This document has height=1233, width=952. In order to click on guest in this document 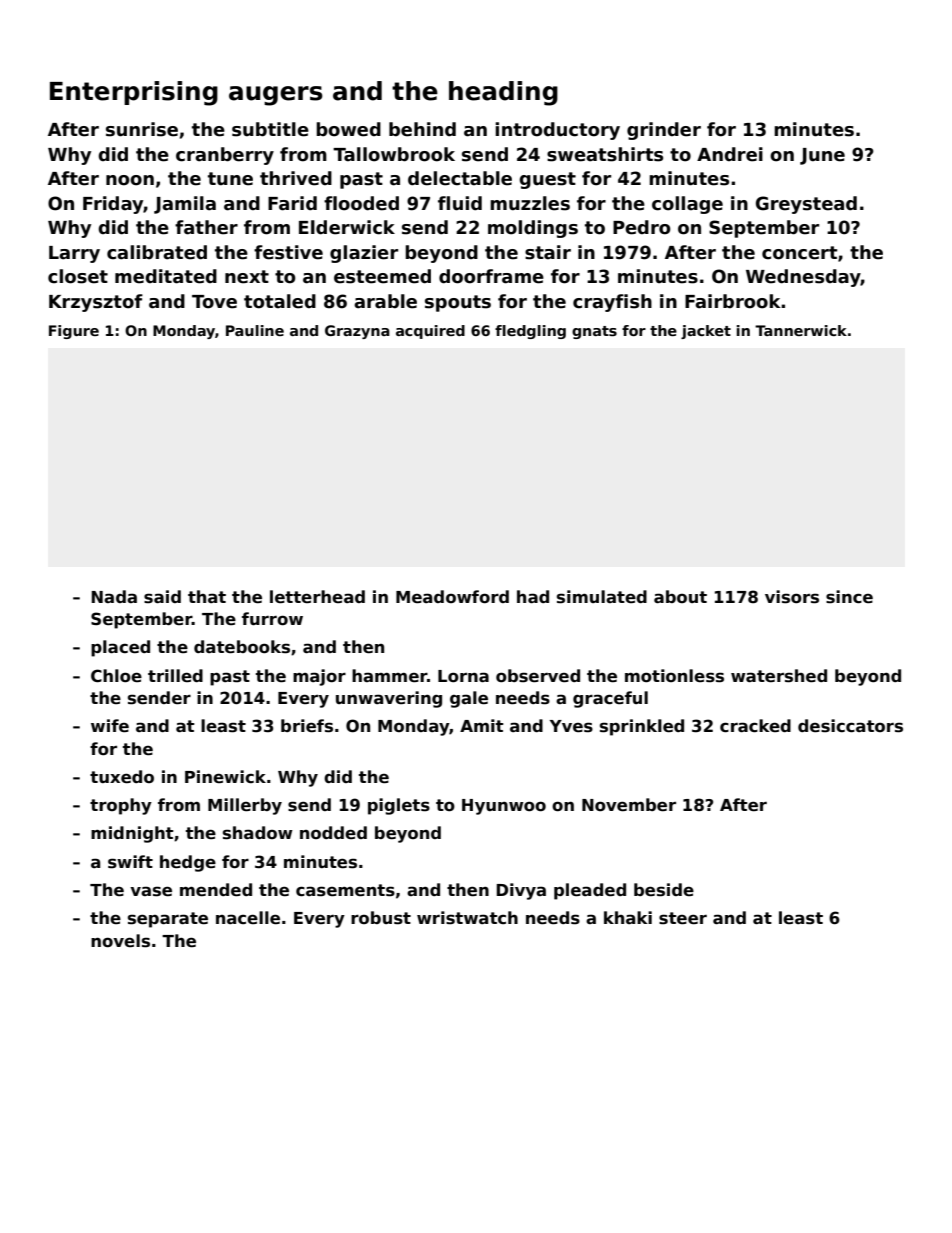, I will do `click(547, 180)`.
